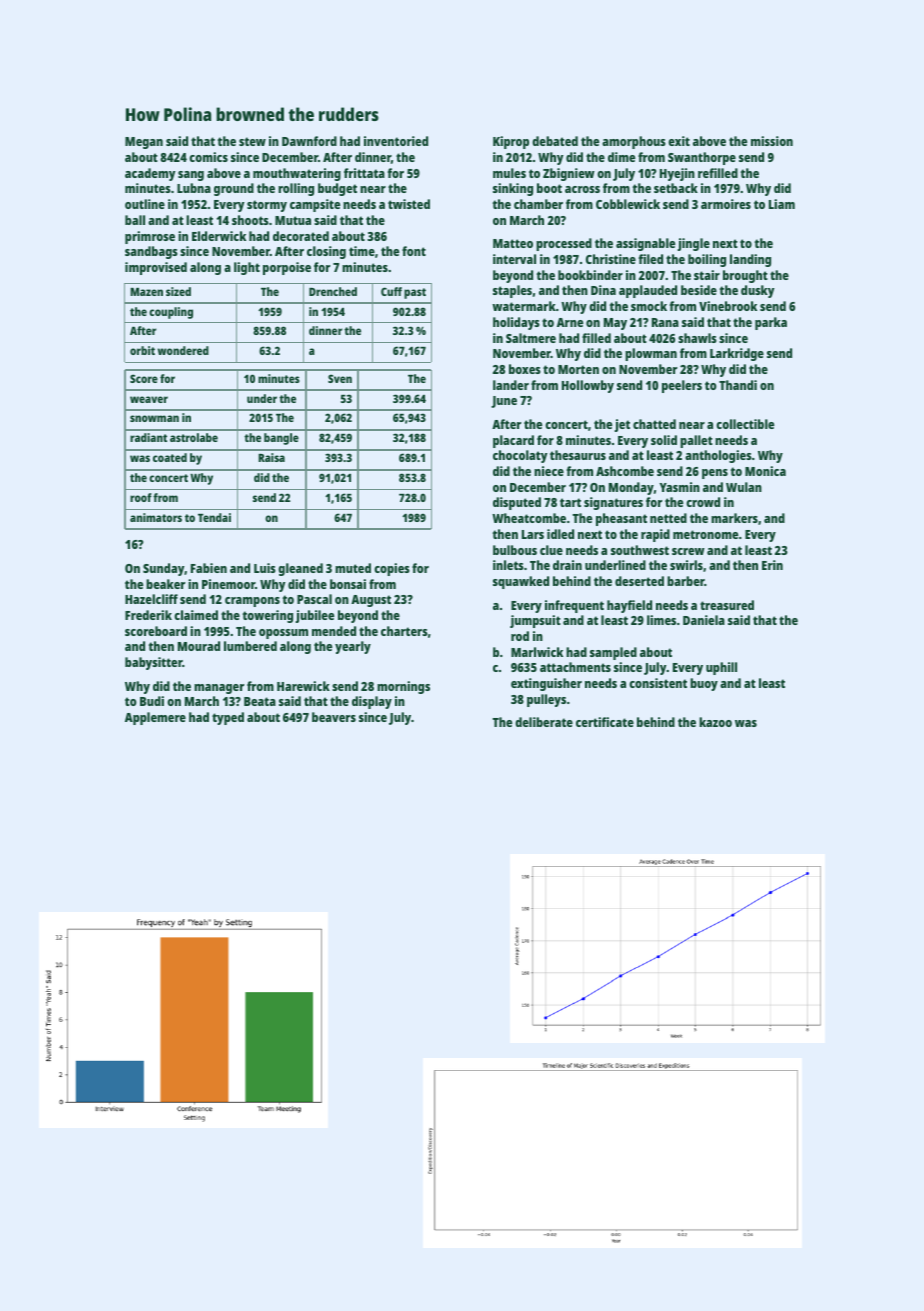  Describe the element at coordinates (704, 620) in the screenshot. I see `Daniela` at that location.
